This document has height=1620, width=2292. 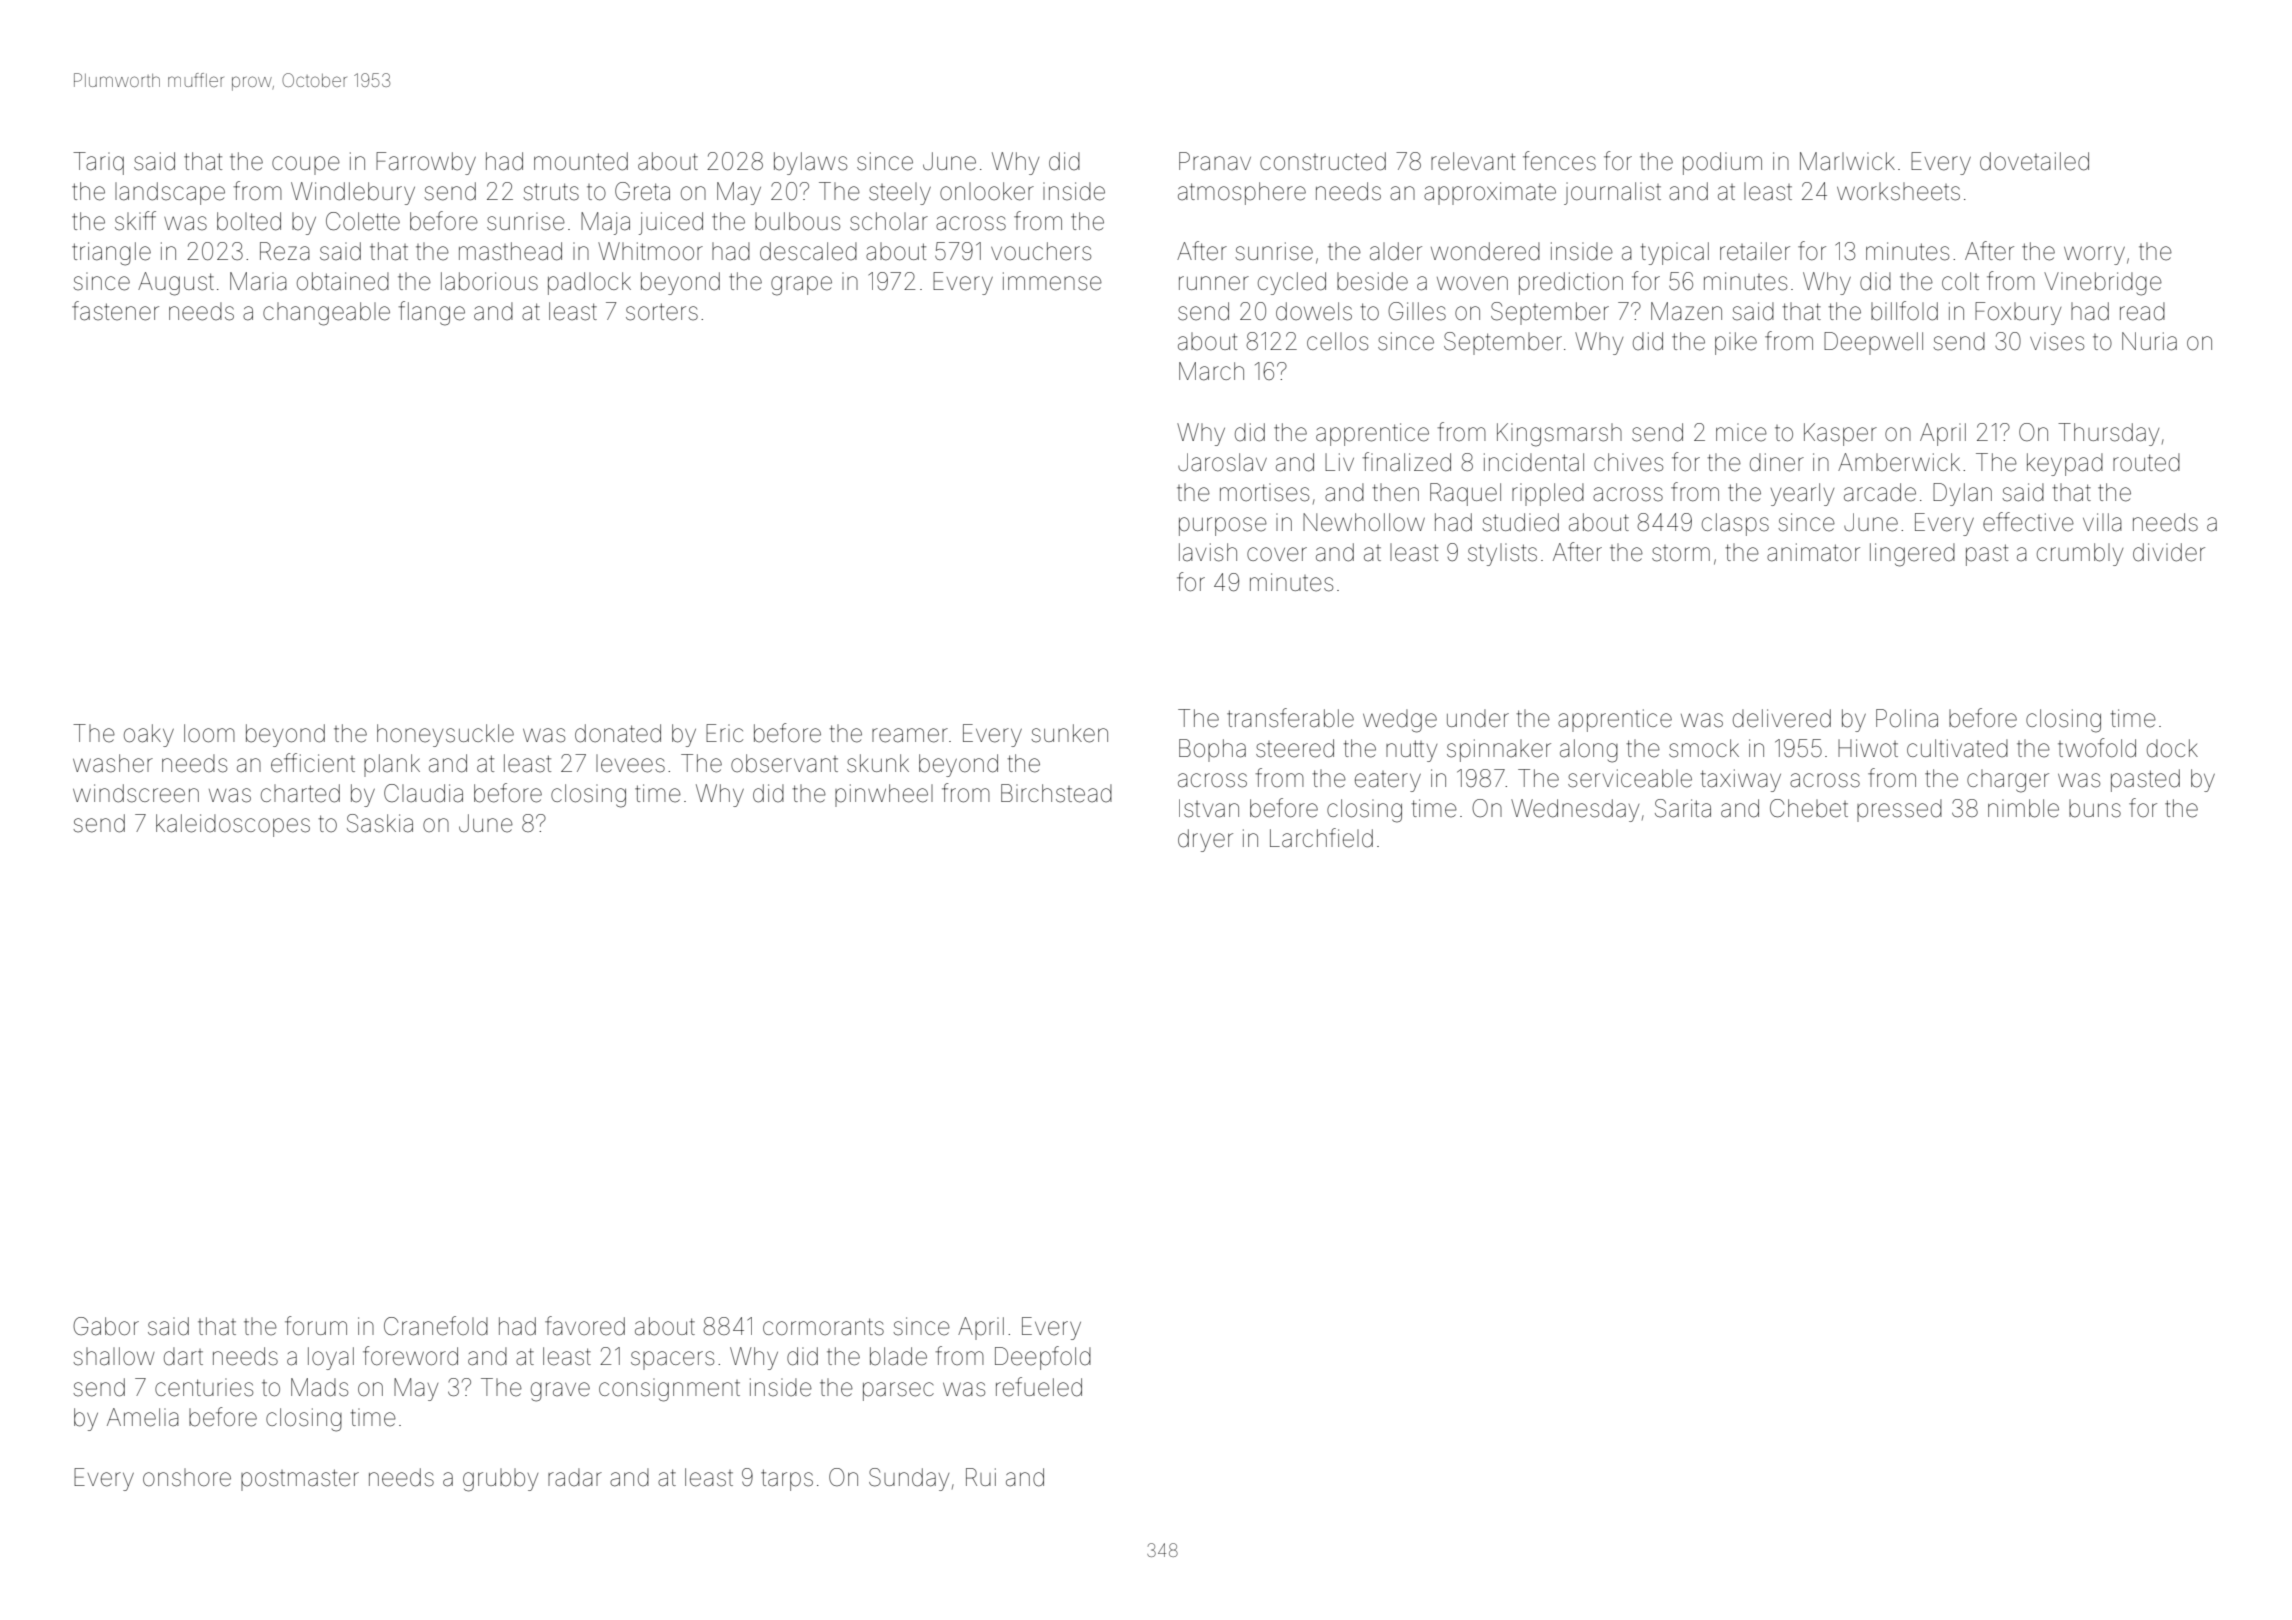 I want to click on changeable, so click(x=326, y=314).
